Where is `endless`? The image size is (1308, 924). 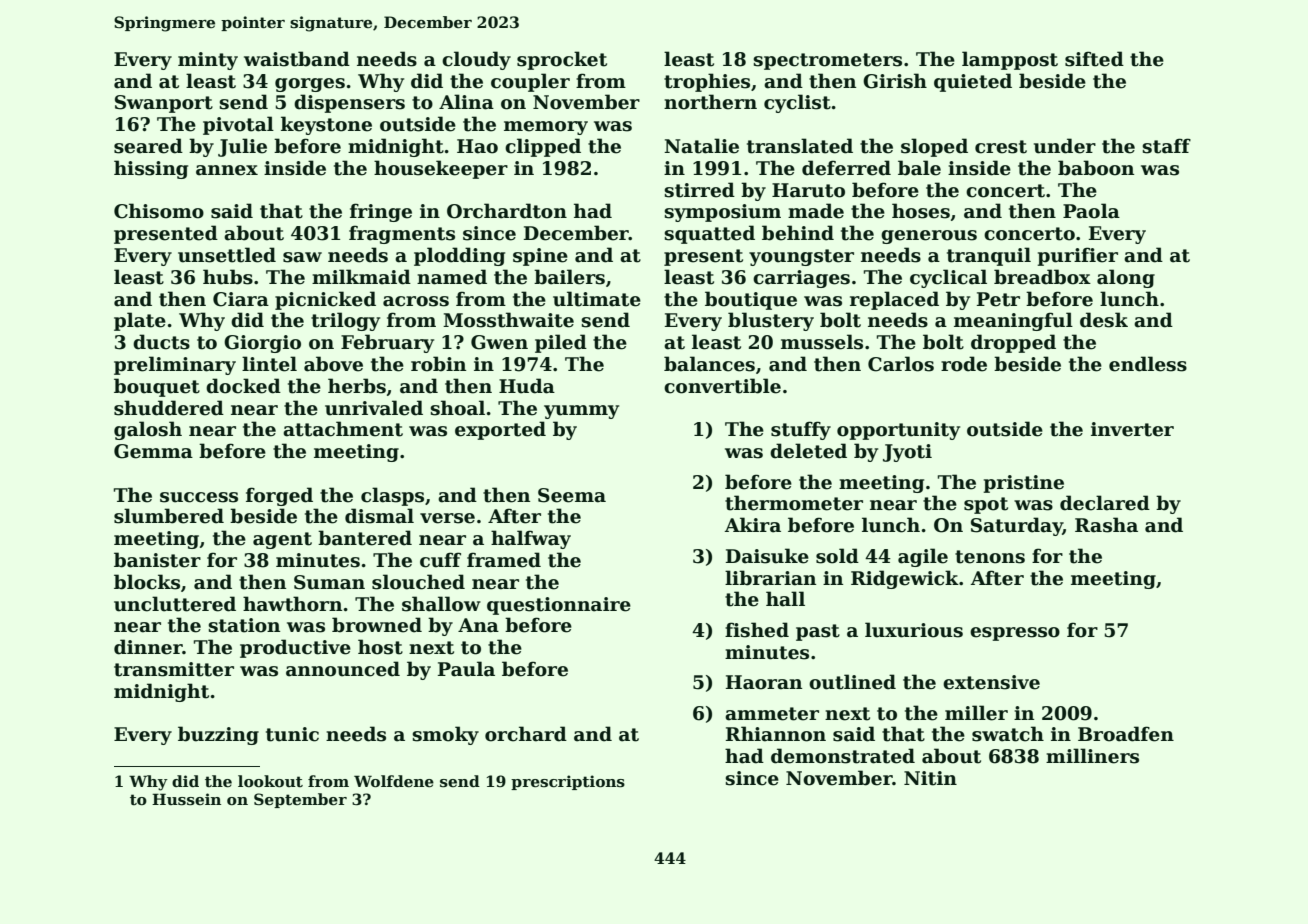 endless is located at coordinates (1148, 364).
